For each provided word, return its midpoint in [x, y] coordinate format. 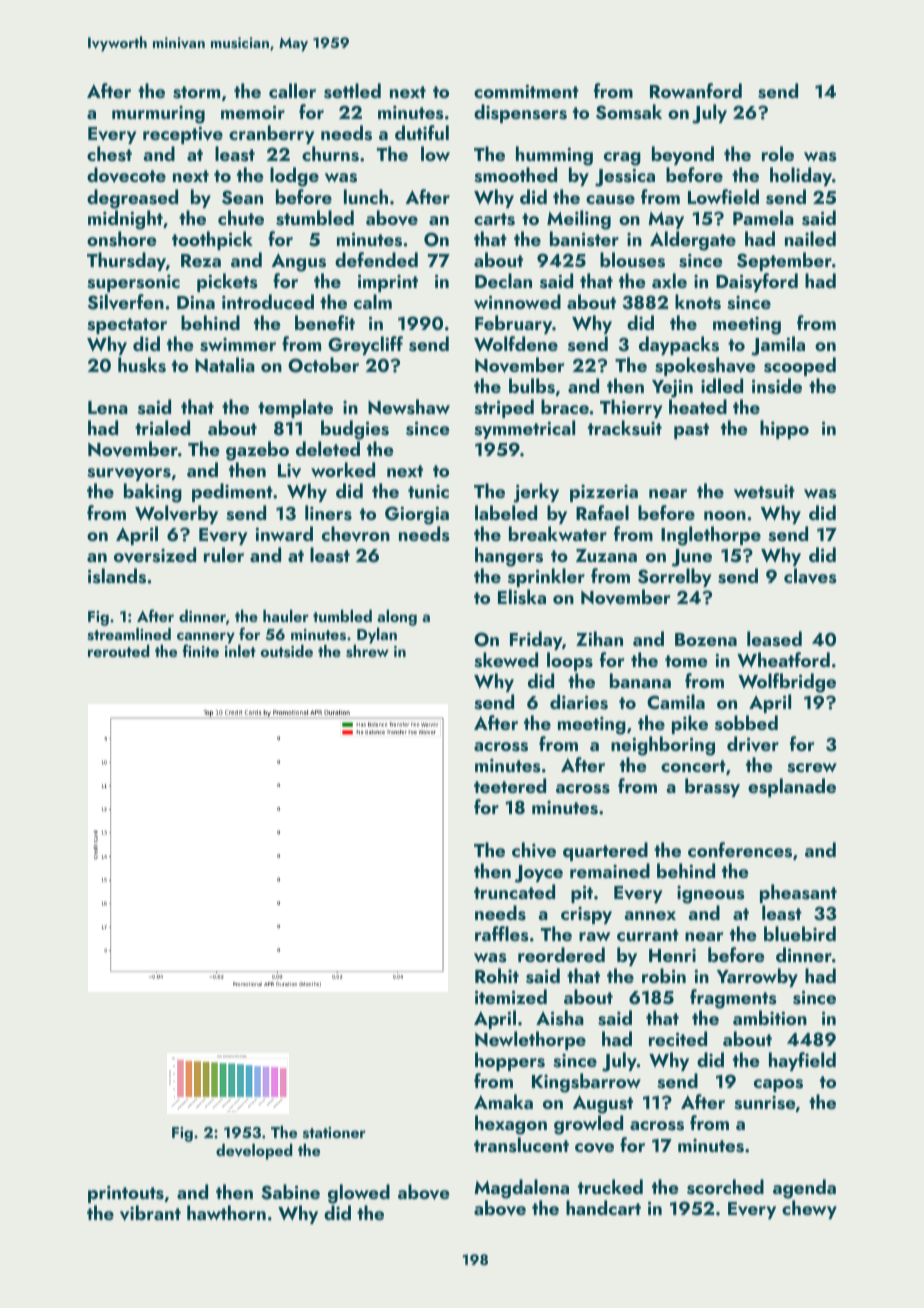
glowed [359, 1194]
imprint [388, 283]
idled [722, 385]
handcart [603, 1207]
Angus [298, 262]
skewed [506, 660]
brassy [712, 787]
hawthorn [226, 1212]
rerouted [118, 651]
